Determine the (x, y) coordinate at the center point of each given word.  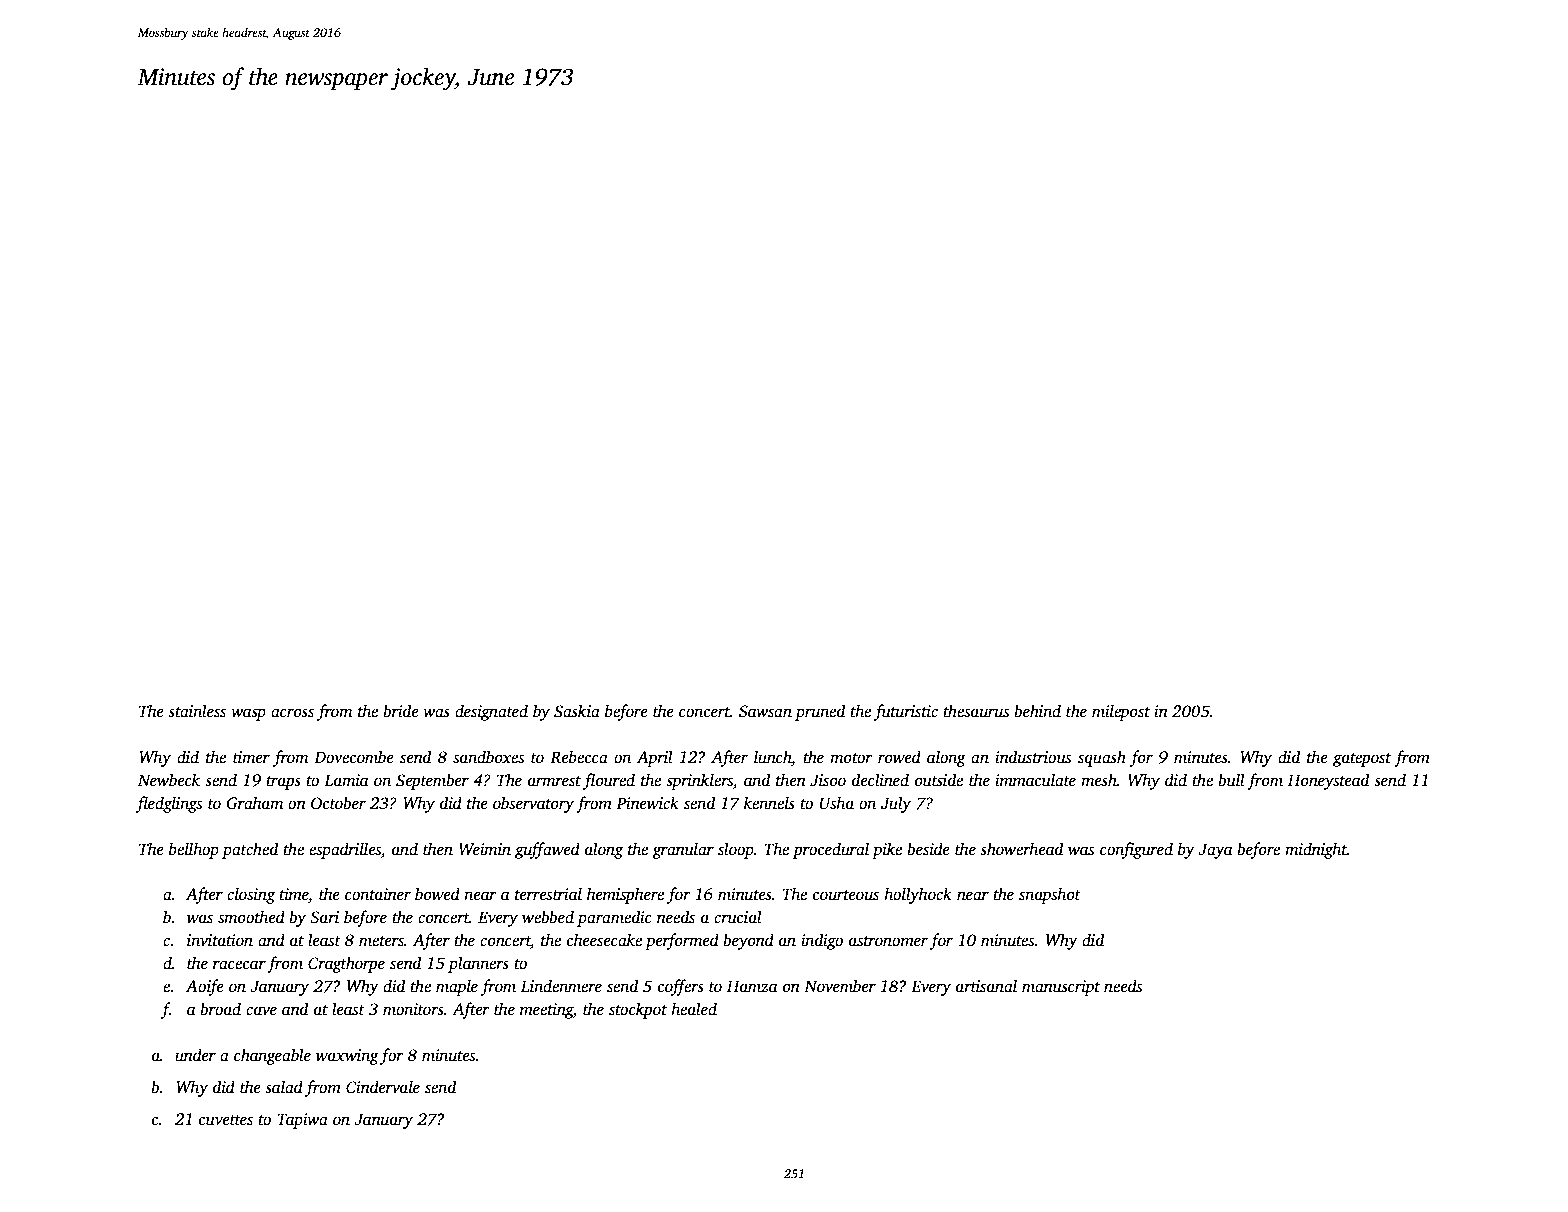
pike (887, 850)
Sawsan (765, 711)
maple (457, 987)
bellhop (194, 850)
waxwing (347, 1057)
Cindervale (383, 1087)
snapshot (1050, 895)
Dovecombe (354, 757)
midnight (1316, 850)
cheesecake (604, 940)
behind (1037, 711)
